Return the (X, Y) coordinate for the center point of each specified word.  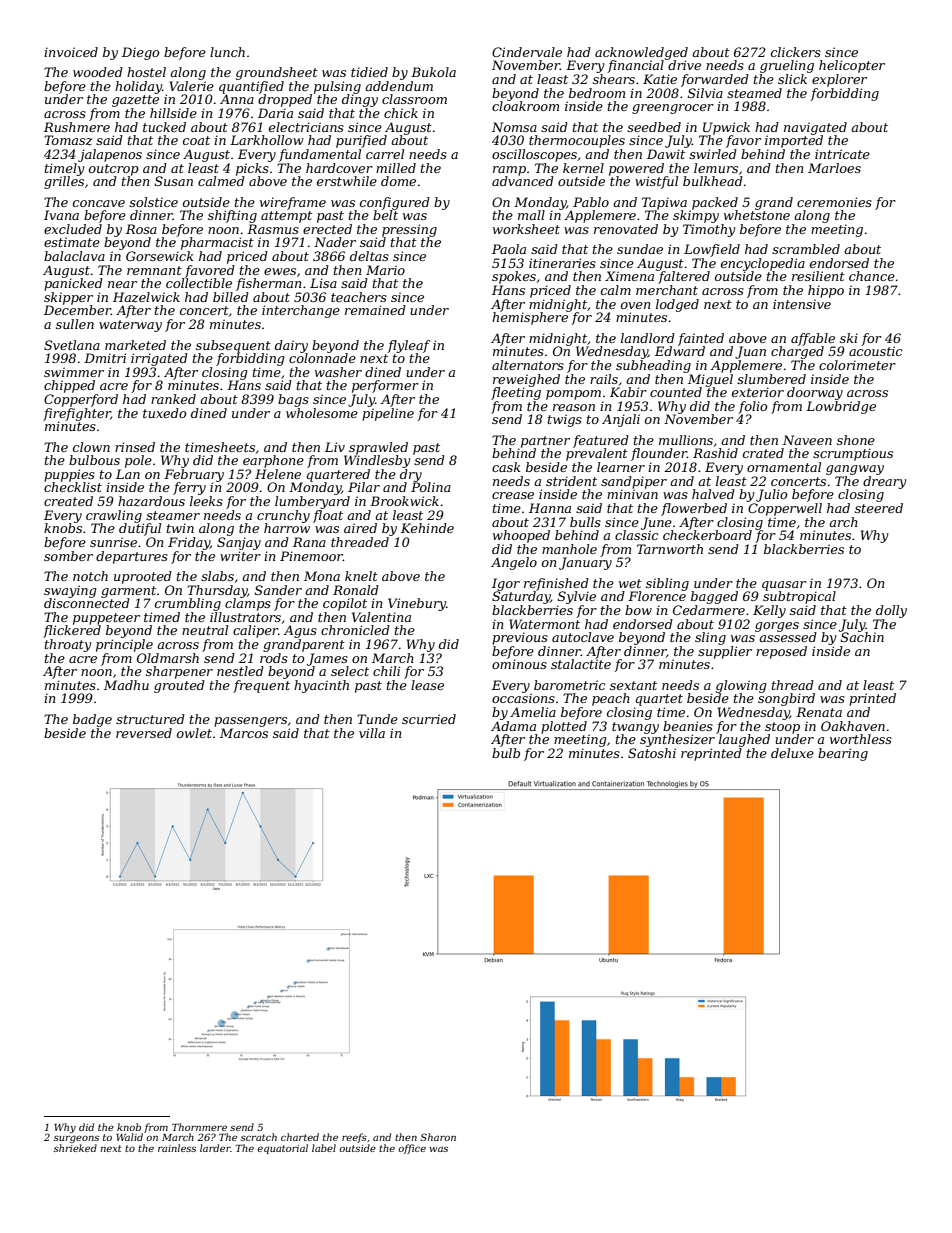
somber (68, 556)
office (412, 1149)
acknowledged (641, 53)
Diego (140, 53)
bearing (843, 754)
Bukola (433, 72)
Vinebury (417, 604)
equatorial (282, 1149)
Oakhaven (853, 726)
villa (372, 733)
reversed (144, 733)
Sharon (438, 1137)
